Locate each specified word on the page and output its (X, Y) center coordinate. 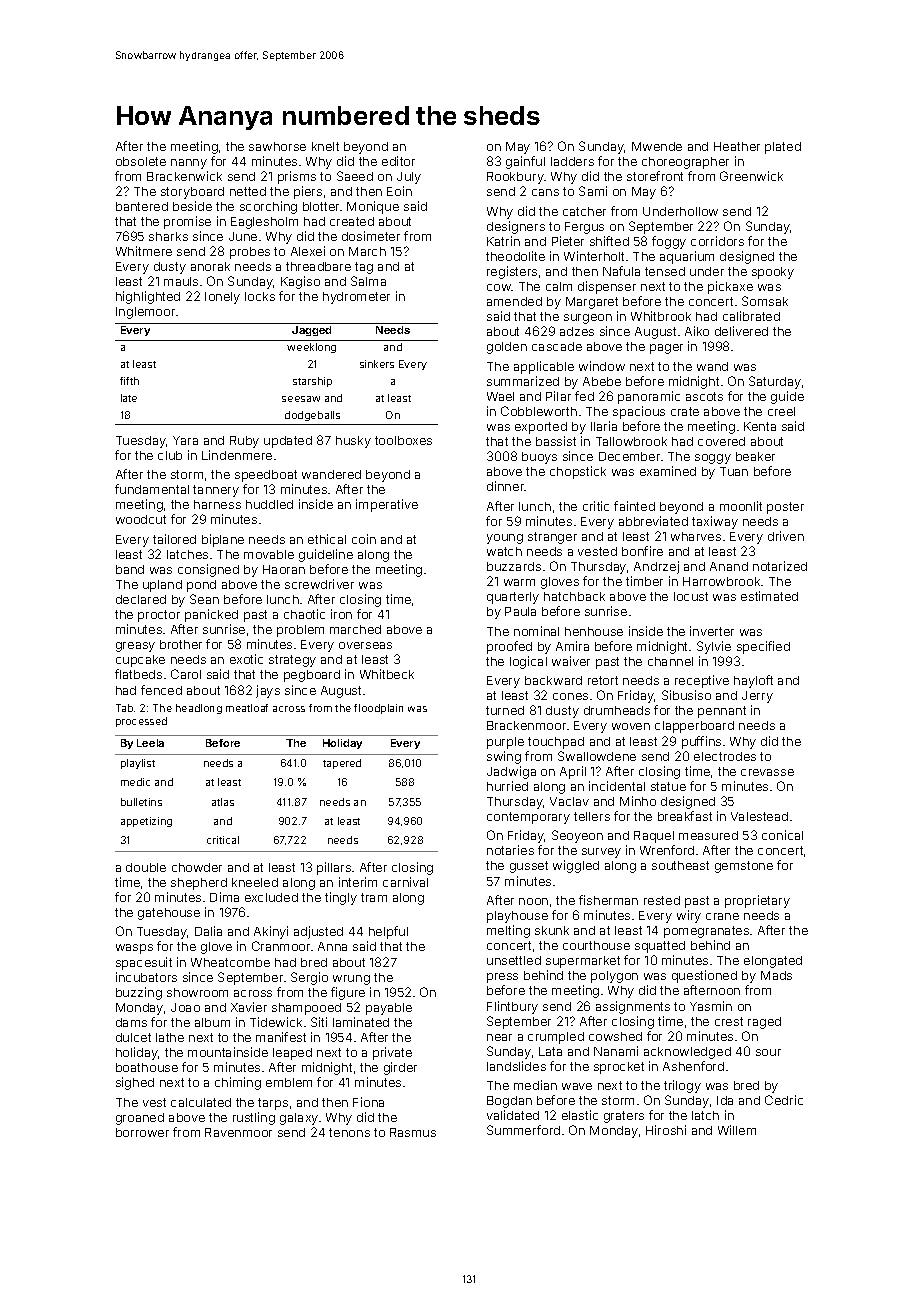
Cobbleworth (539, 411)
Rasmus (413, 1132)
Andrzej (656, 567)
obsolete (141, 161)
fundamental (152, 489)
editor (398, 161)
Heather (737, 146)
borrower (142, 1132)
